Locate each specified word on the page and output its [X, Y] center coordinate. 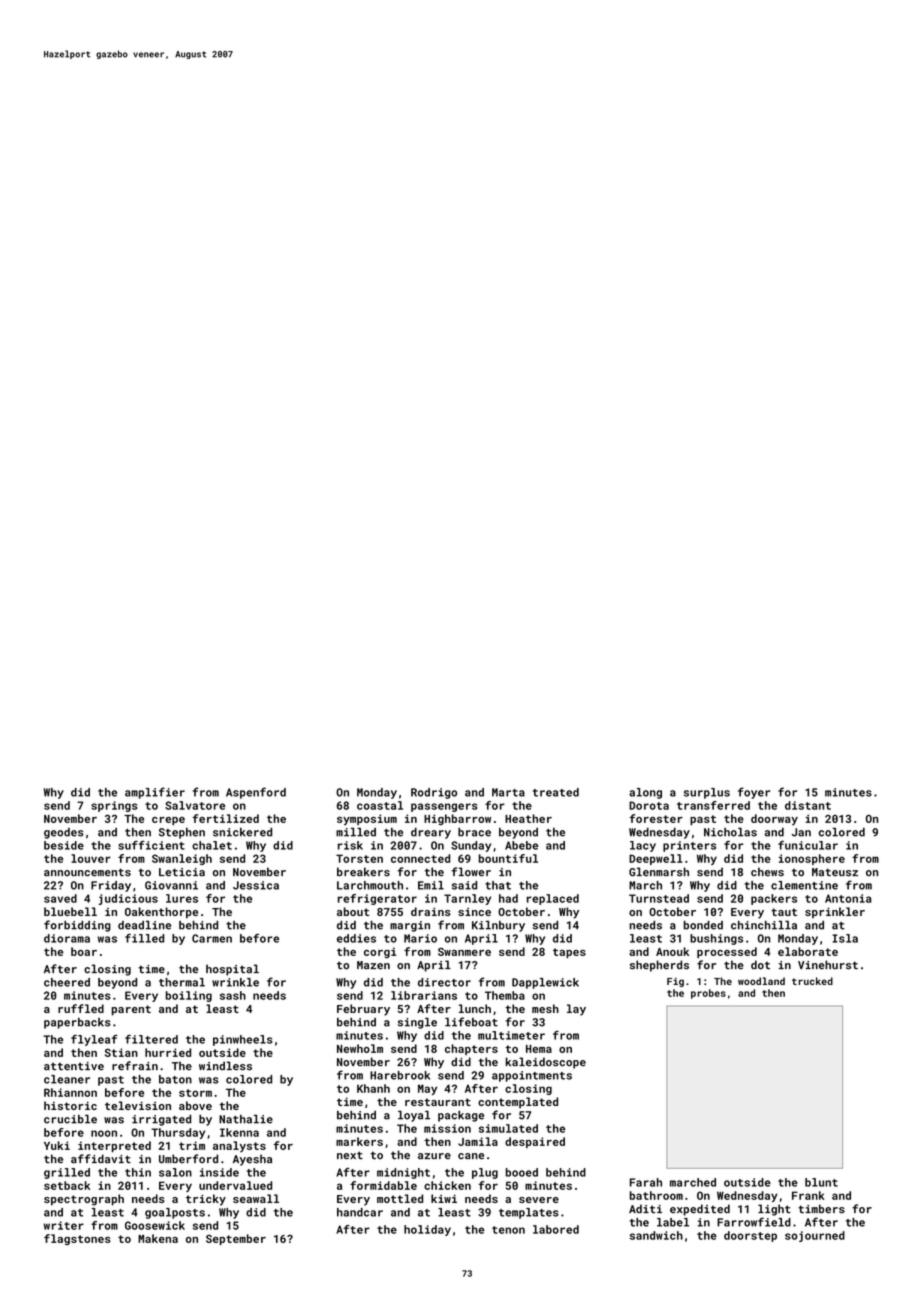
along [645, 793]
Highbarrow [457, 820]
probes [708, 994]
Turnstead [659, 898]
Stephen [182, 833]
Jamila [478, 1141]
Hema [539, 1049]
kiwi [444, 1198]
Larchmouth [370, 885]
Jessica [256, 885]
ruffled [81, 1008]
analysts [239, 1146]
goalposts [175, 1213]
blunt [821, 1182]
